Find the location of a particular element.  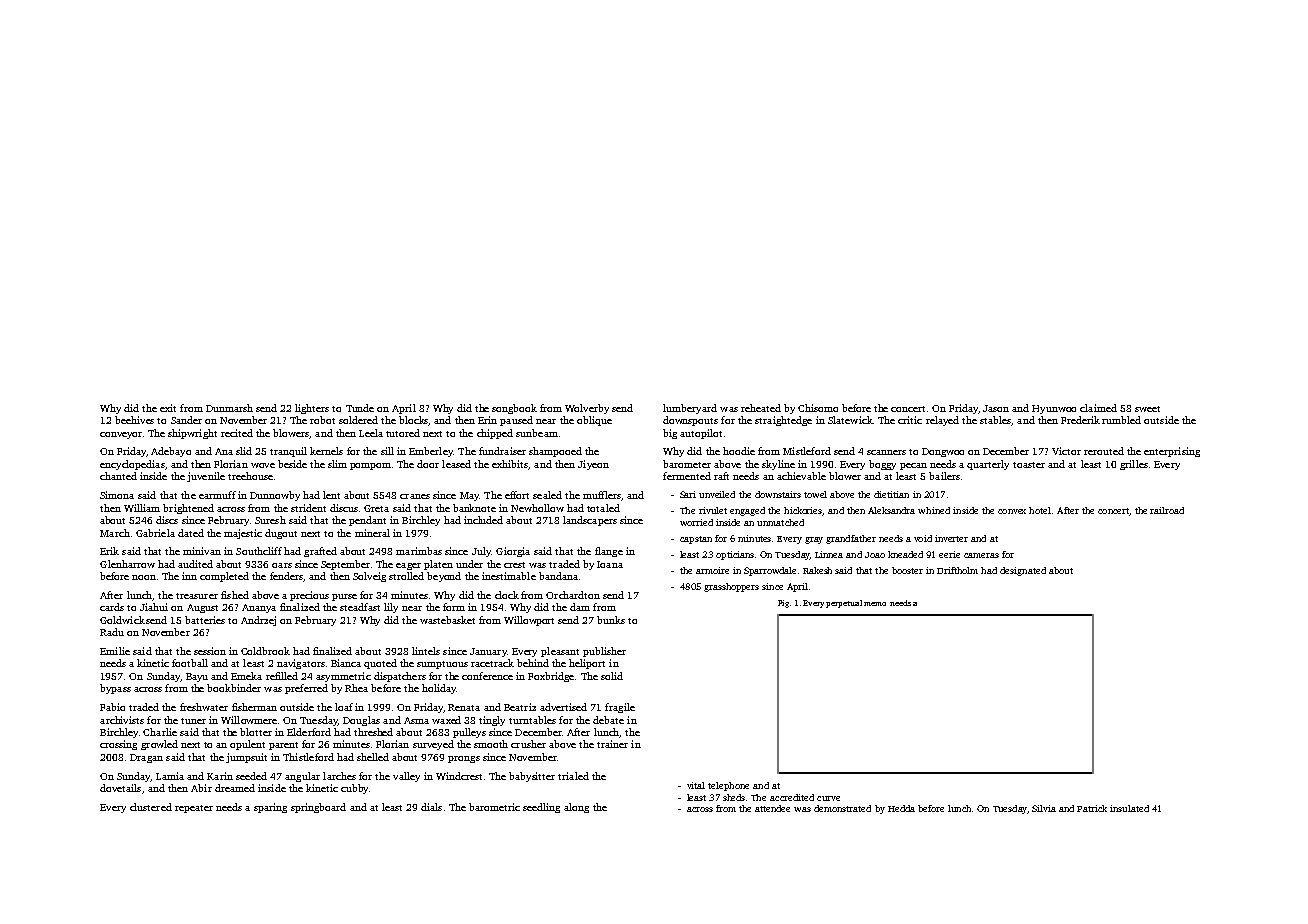

Fig is located at coordinates (783, 604).
